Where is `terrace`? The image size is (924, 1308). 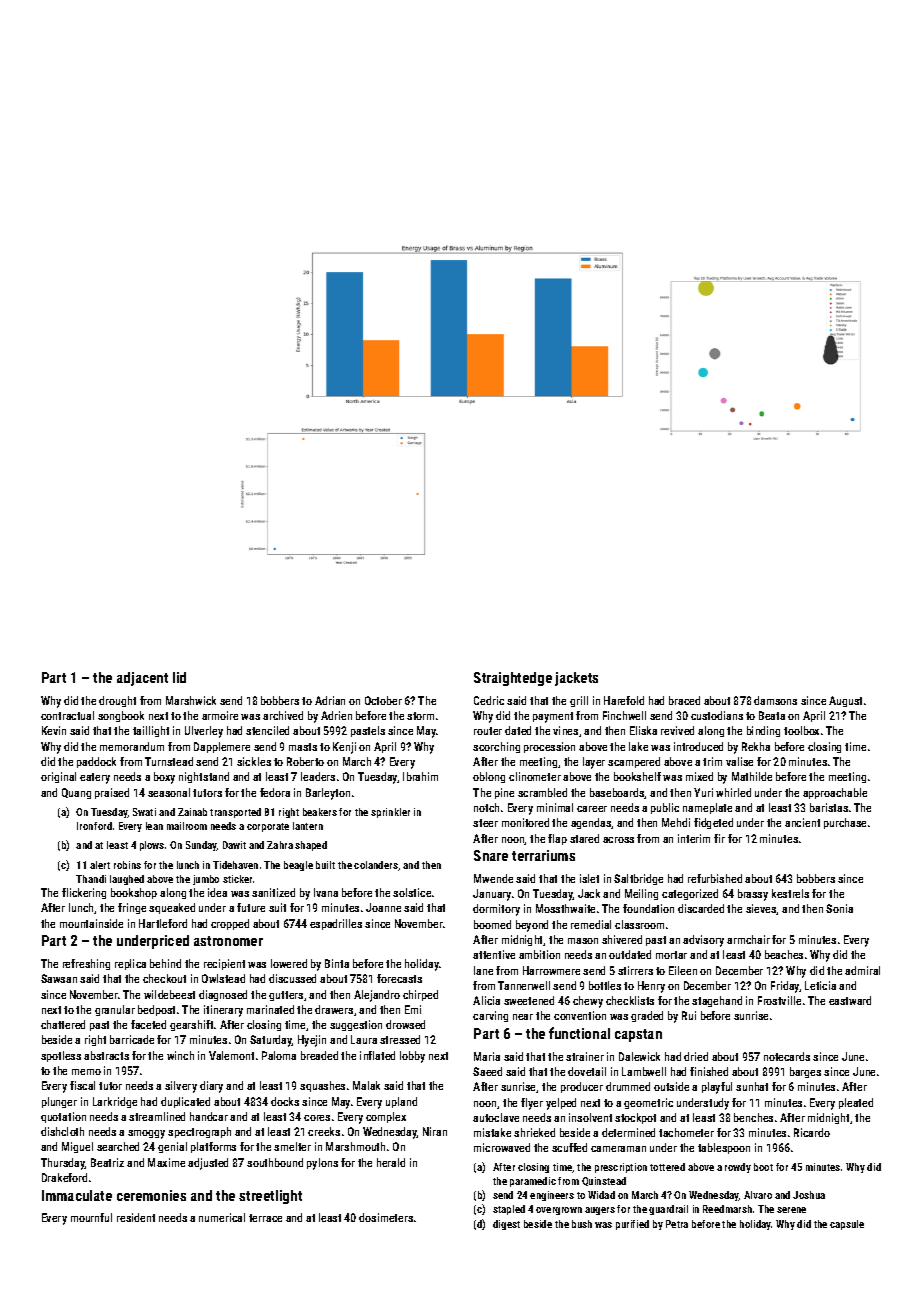
terrace is located at coordinates (265, 1218).
